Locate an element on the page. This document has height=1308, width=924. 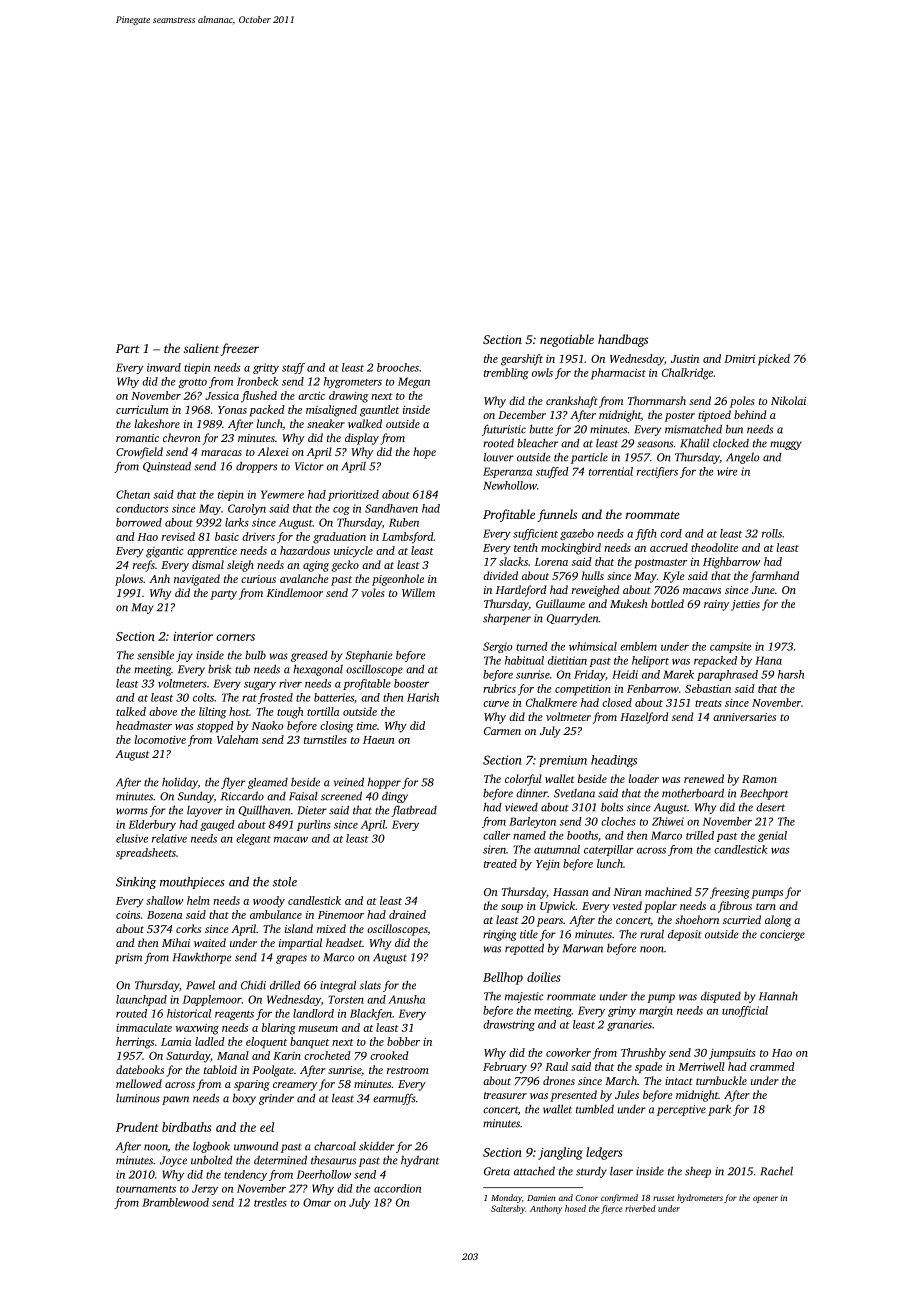
picked is located at coordinates (774, 360).
